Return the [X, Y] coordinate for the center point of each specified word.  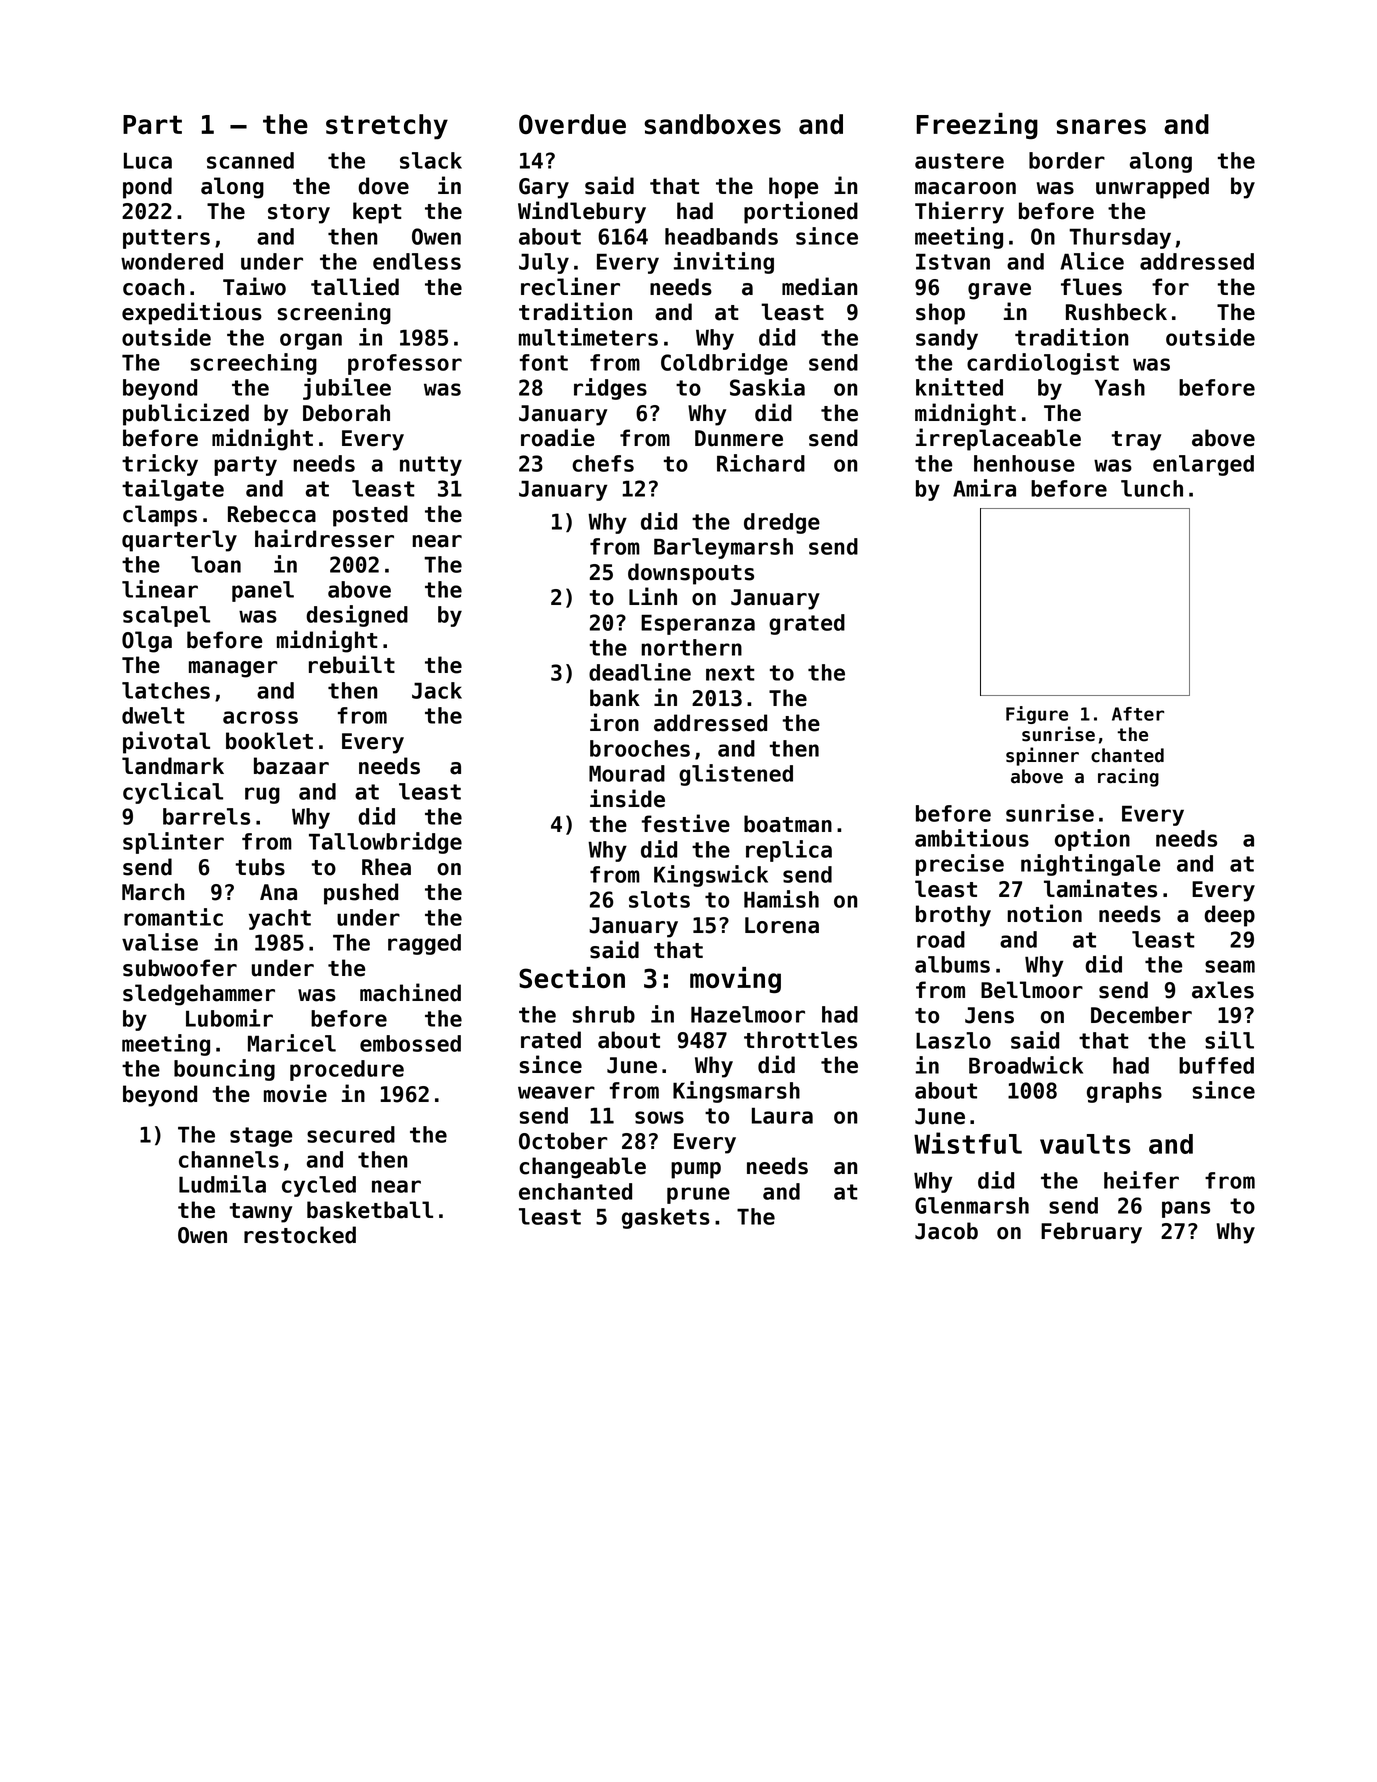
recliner [570, 286]
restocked [300, 1235]
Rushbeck [1116, 312]
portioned [801, 212]
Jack [437, 690]
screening [334, 313]
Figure [1037, 715]
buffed [1216, 1065]
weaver [556, 1092]
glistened [736, 775]
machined [410, 992]
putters [166, 239]
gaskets [666, 1218]
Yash [1120, 387]
